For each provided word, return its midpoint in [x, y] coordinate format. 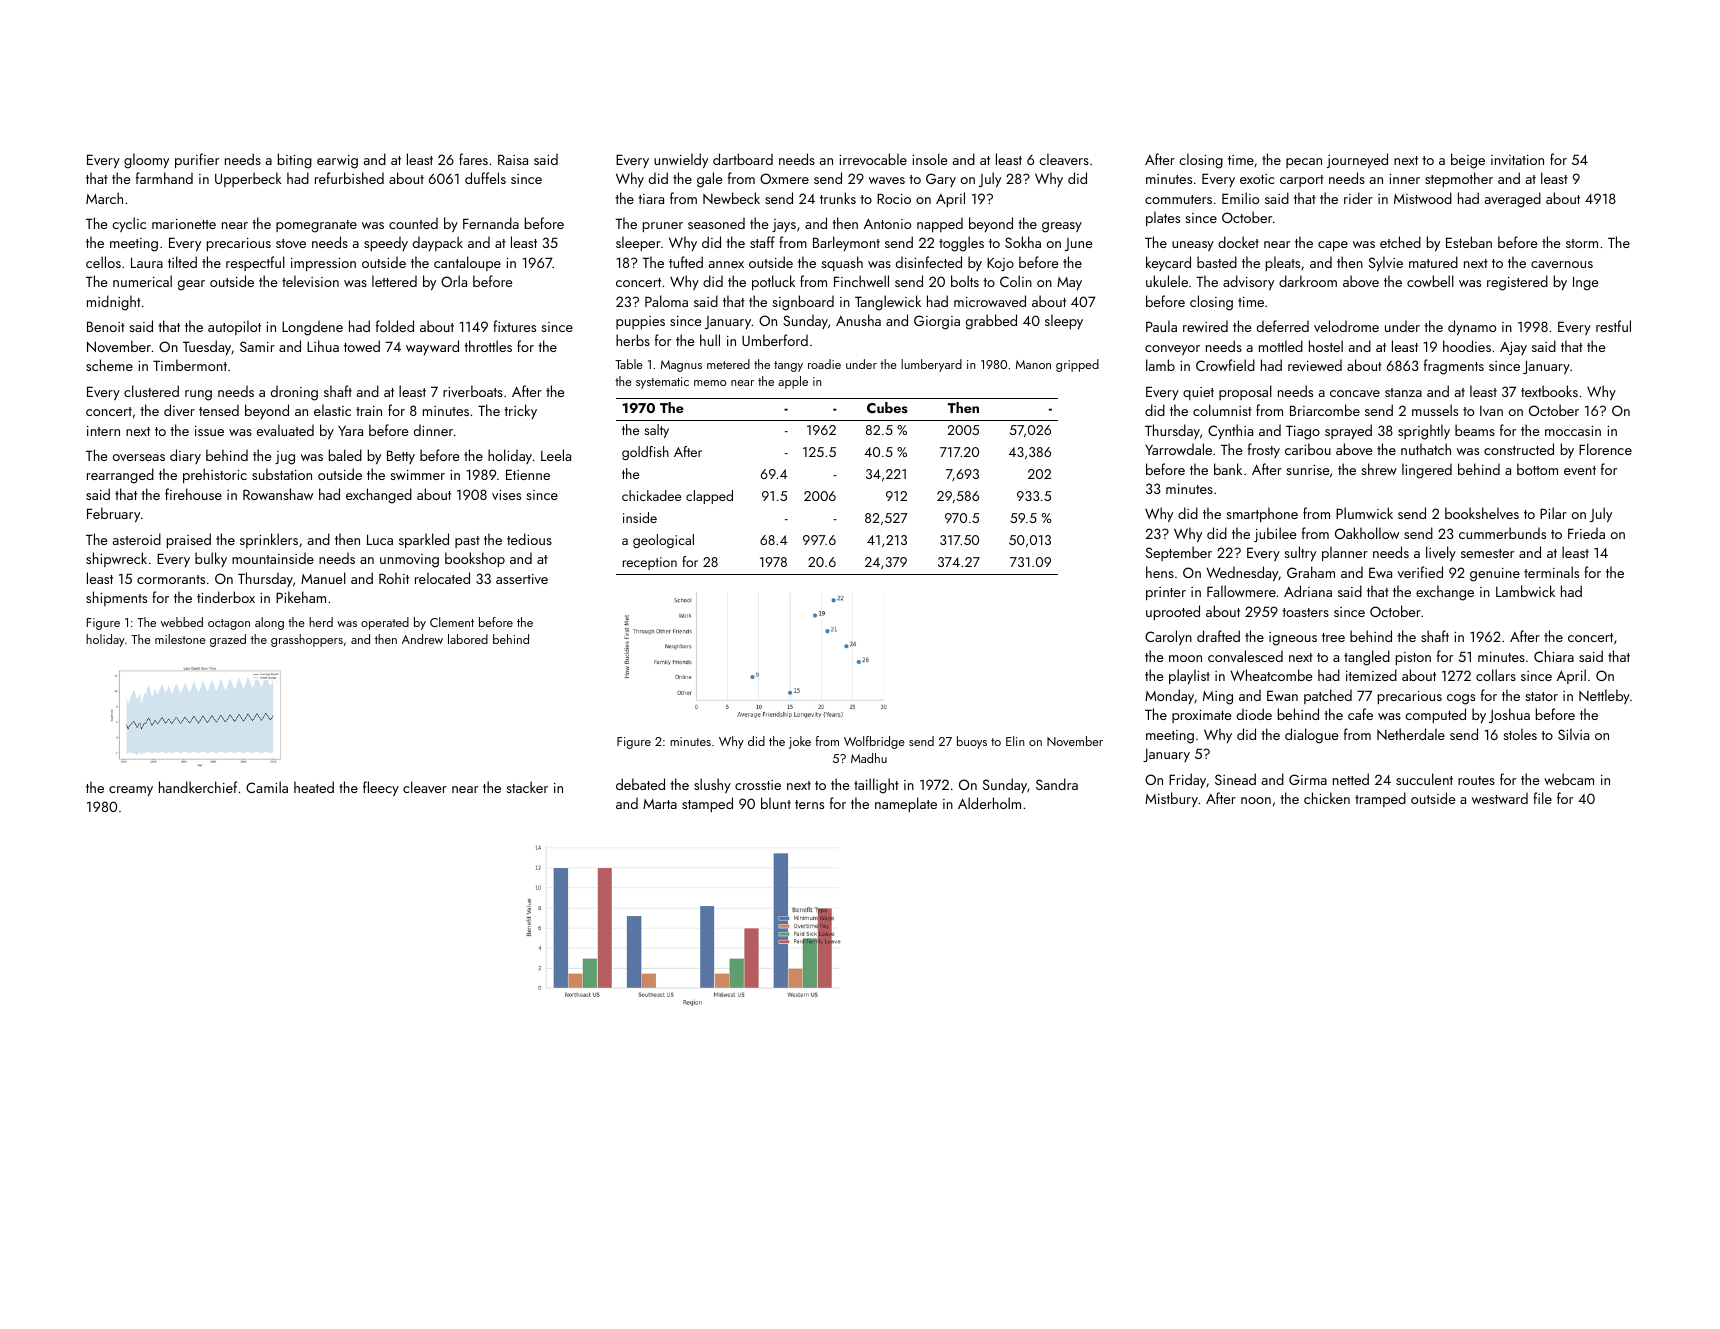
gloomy [146, 161]
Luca [380, 539]
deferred [1283, 326]
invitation [1517, 160]
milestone [180, 639]
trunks [838, 198]
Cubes [887, 407]
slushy [712, 785]
